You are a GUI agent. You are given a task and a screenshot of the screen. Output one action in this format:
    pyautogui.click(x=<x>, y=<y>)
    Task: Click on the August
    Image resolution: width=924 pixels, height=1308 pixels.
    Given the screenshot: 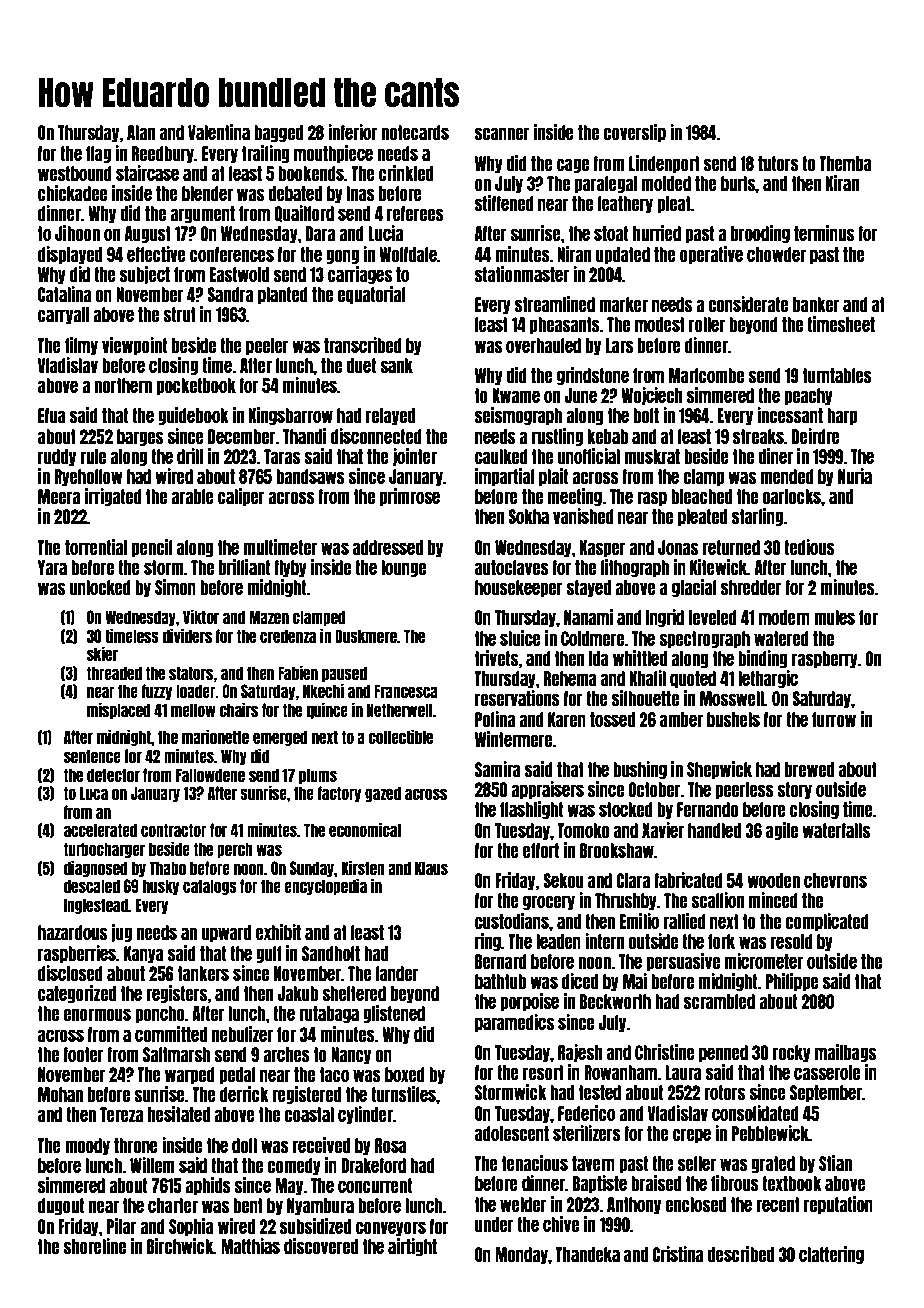 What is the action you would take?
    pyautogui.click(x=148, y=234)
